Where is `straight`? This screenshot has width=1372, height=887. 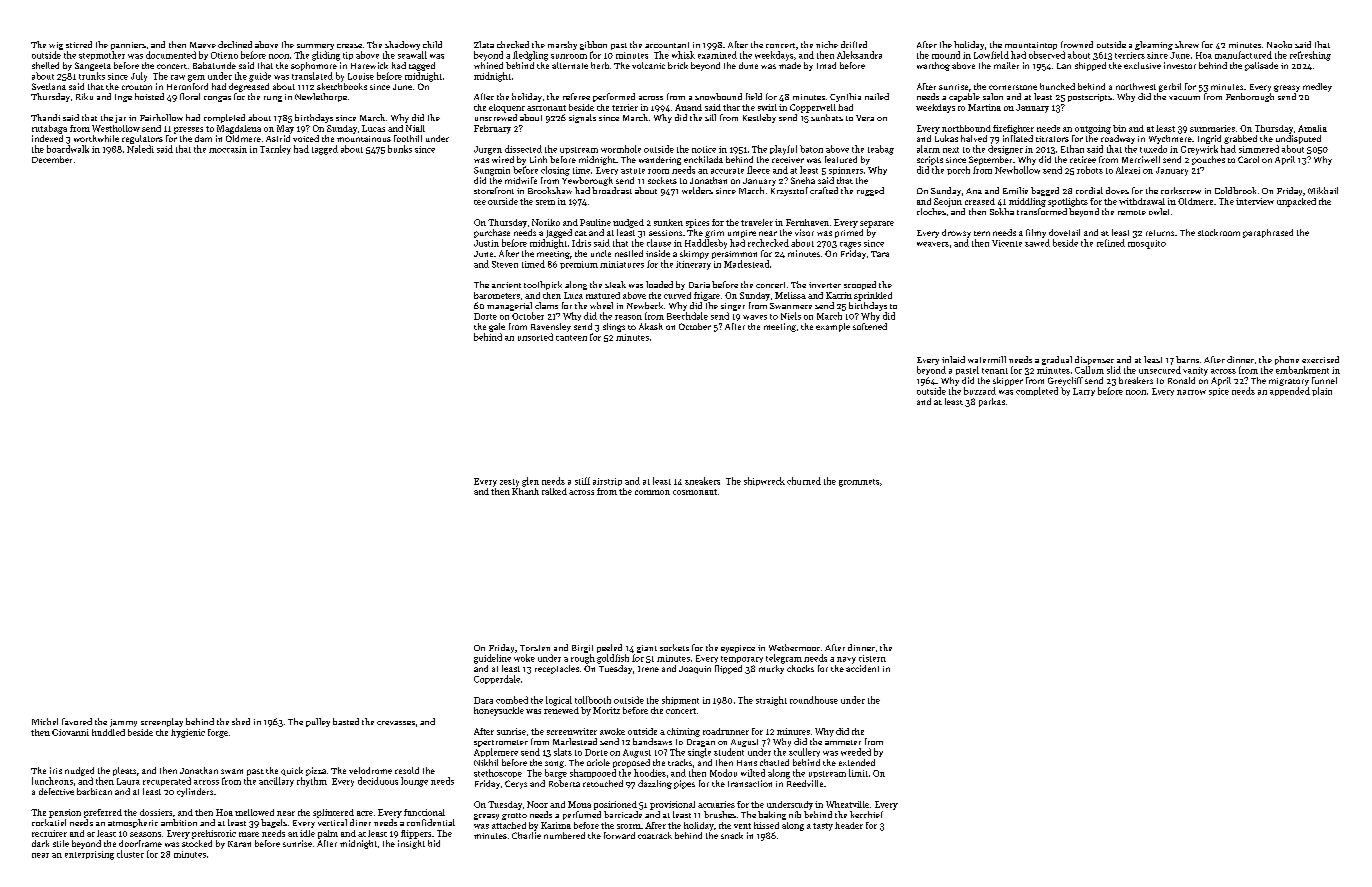
straight is located at coordinates (771, 701).
